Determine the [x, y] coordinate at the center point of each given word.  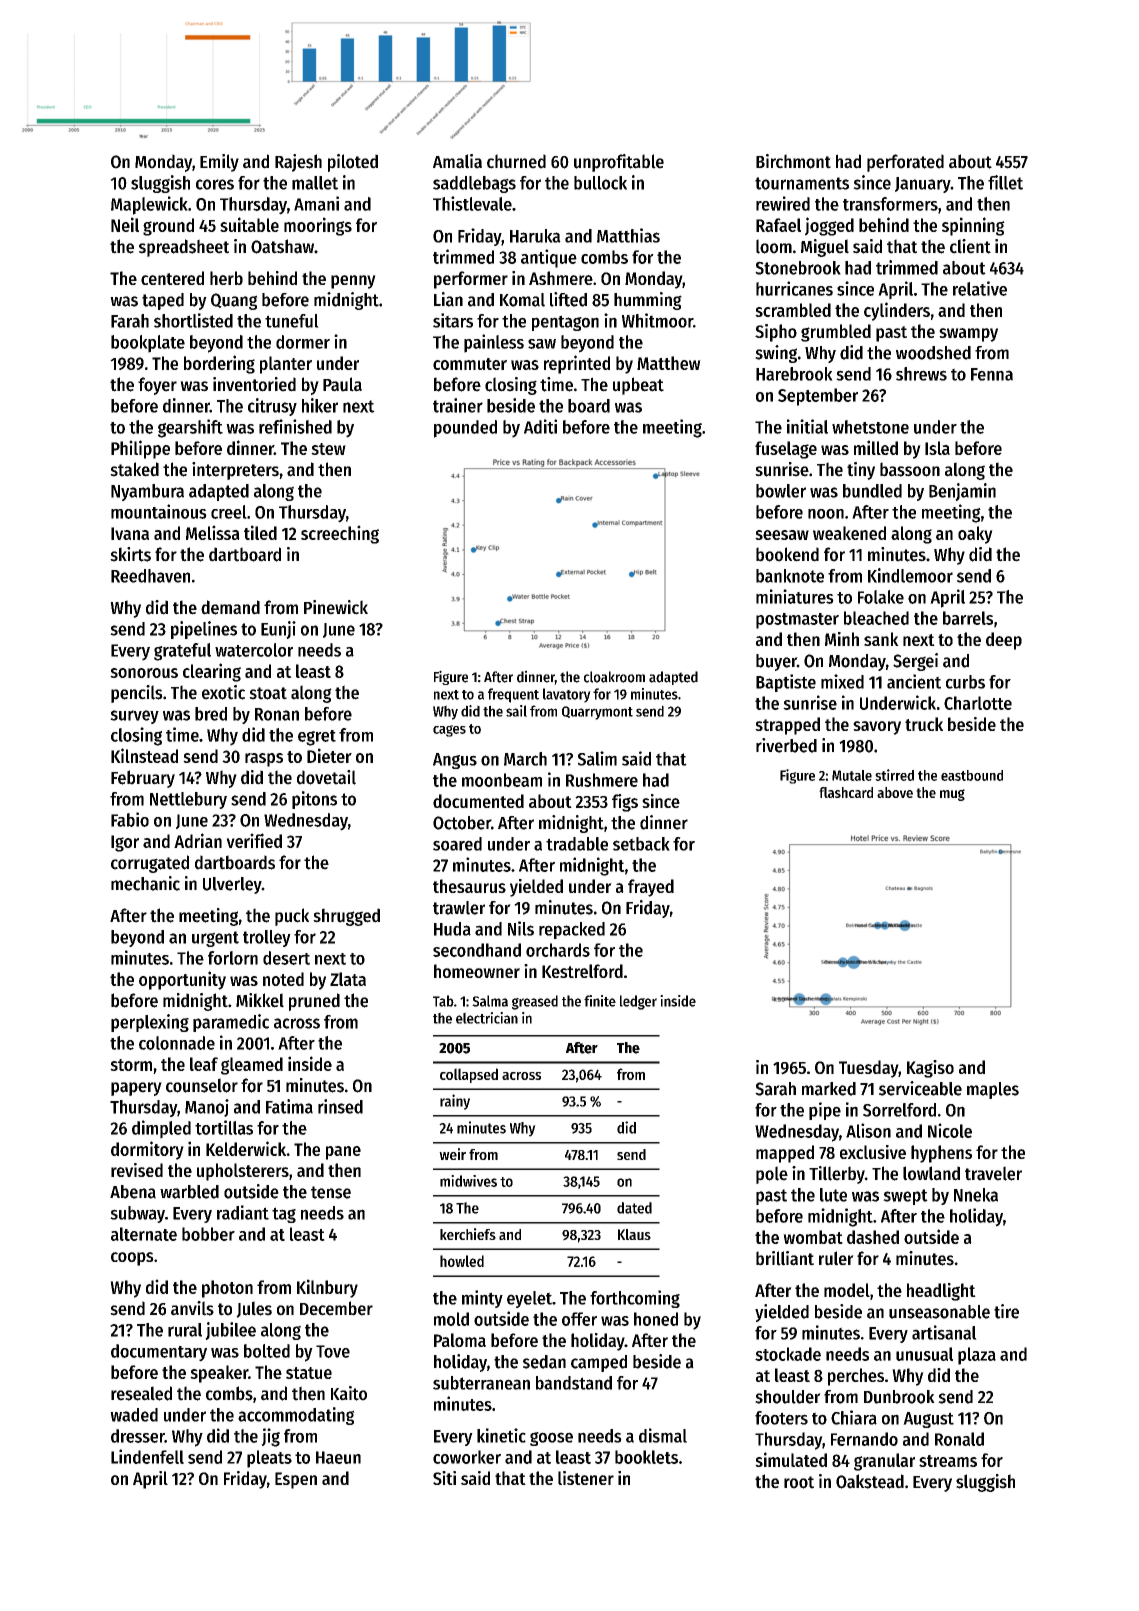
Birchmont [793, 161]
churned [516, 161]
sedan [544, 1362]
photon [227, 1289]
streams [948, 1461]
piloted [353, 163]
